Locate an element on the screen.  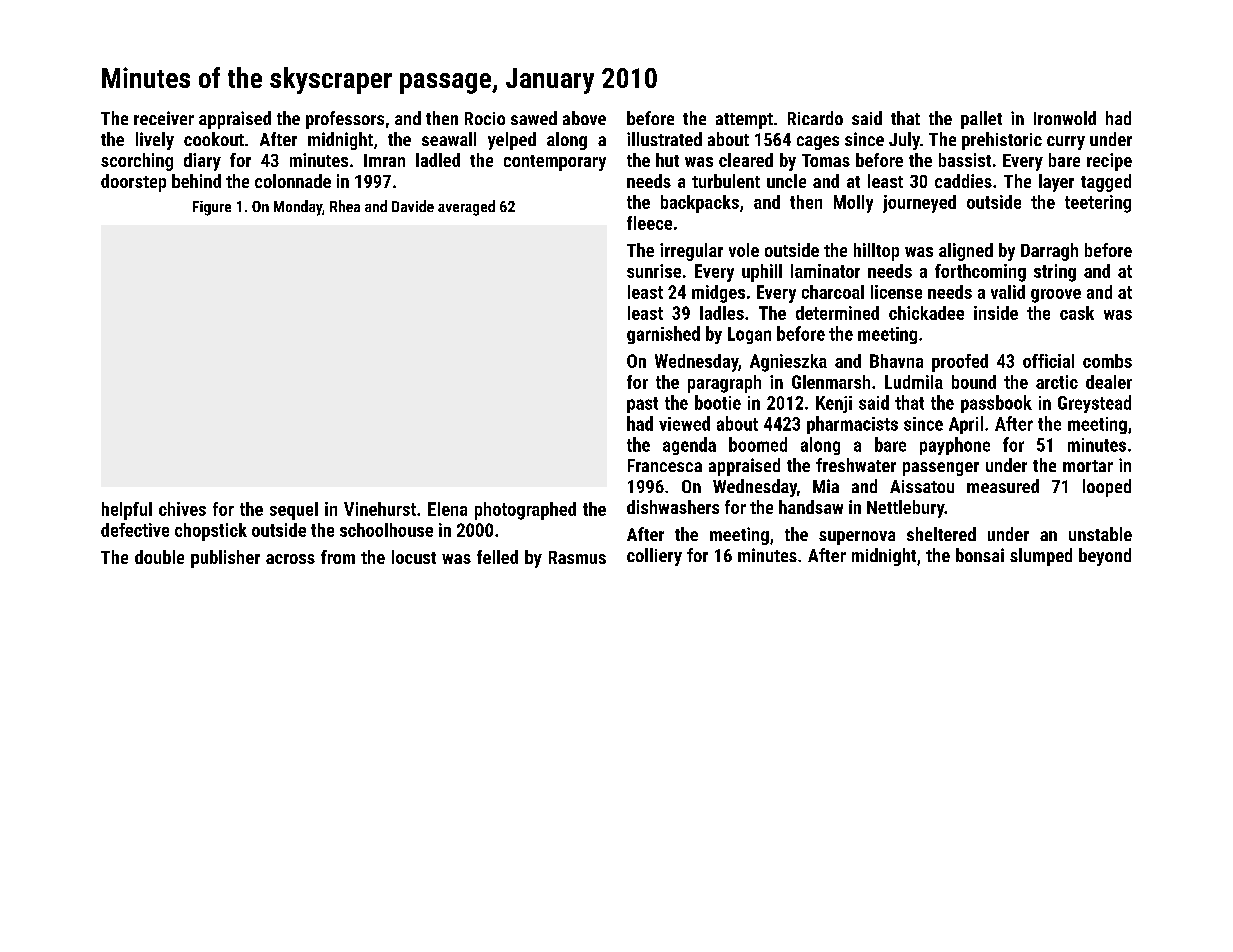
turbulent is located at coordinates (726, 181).
